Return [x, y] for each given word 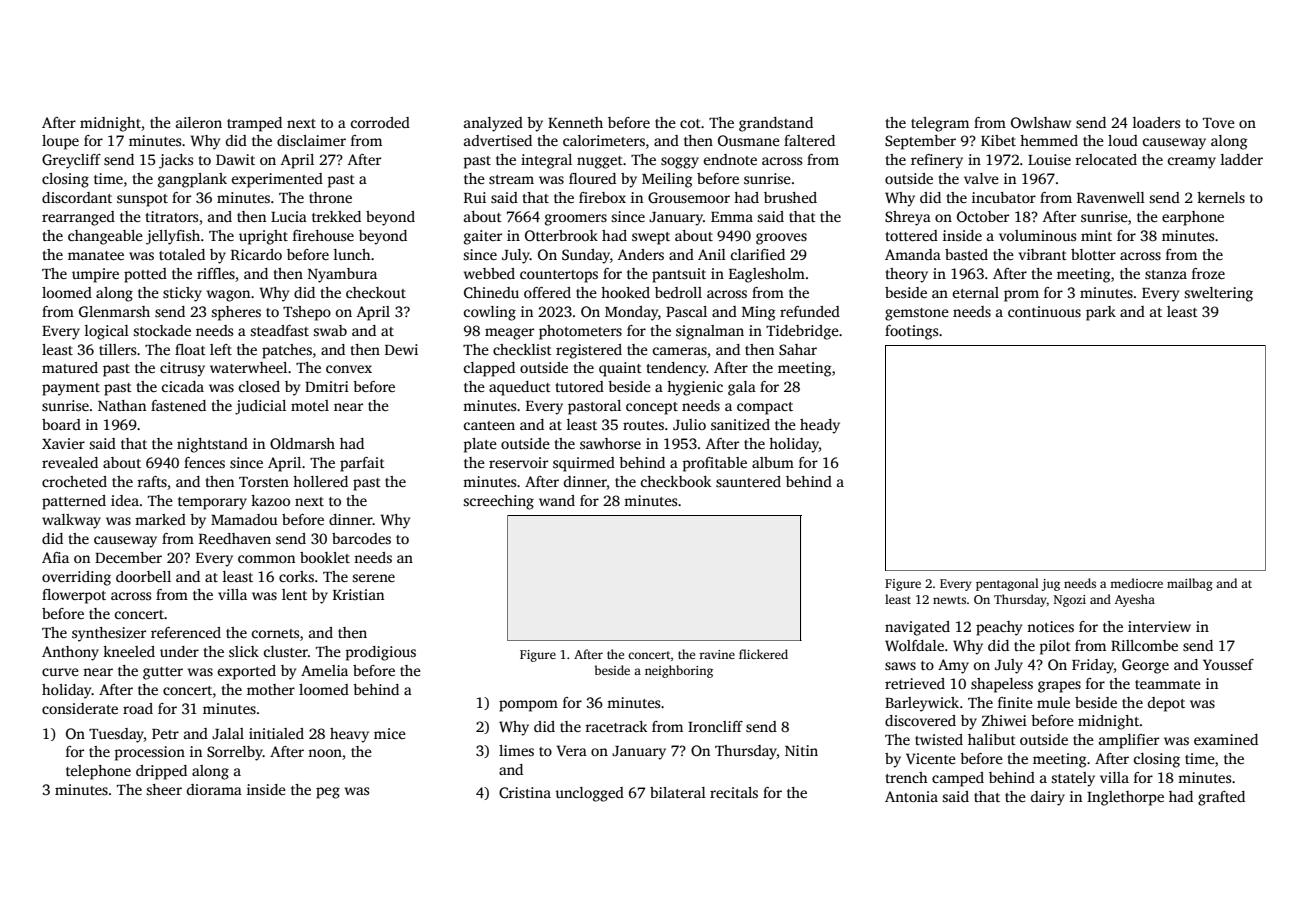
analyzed [493, 124]
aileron [199, 122]
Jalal [228, 733]
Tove [1219, 123]
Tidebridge [802, 332]
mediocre [1136, 583]
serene [373, 578]
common [266, 559]
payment [71, 389]
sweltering [1218, 294]
